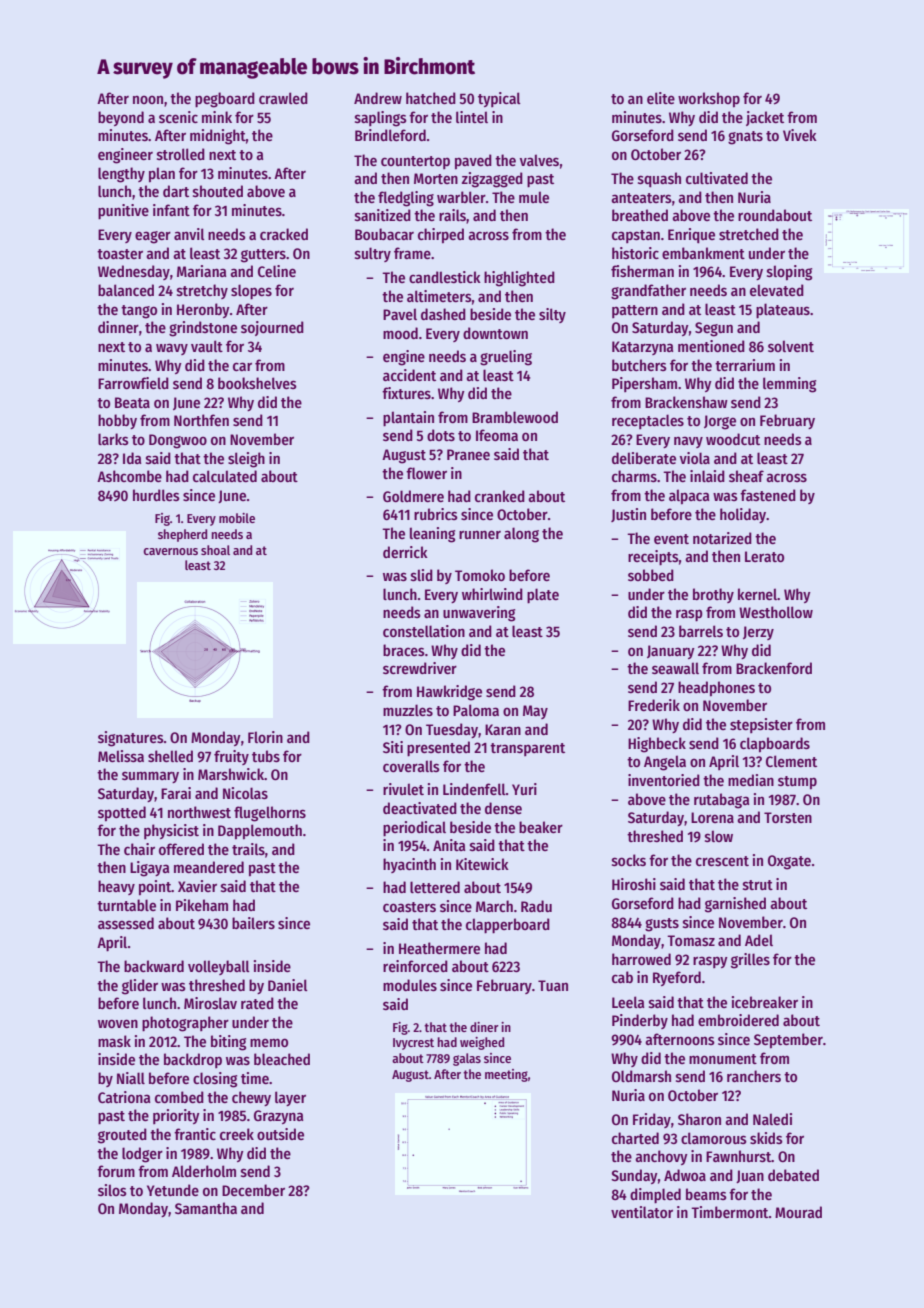 The height and width of the screenshot is (1308, 924). I want to click on spotted, so click(122, 814).
